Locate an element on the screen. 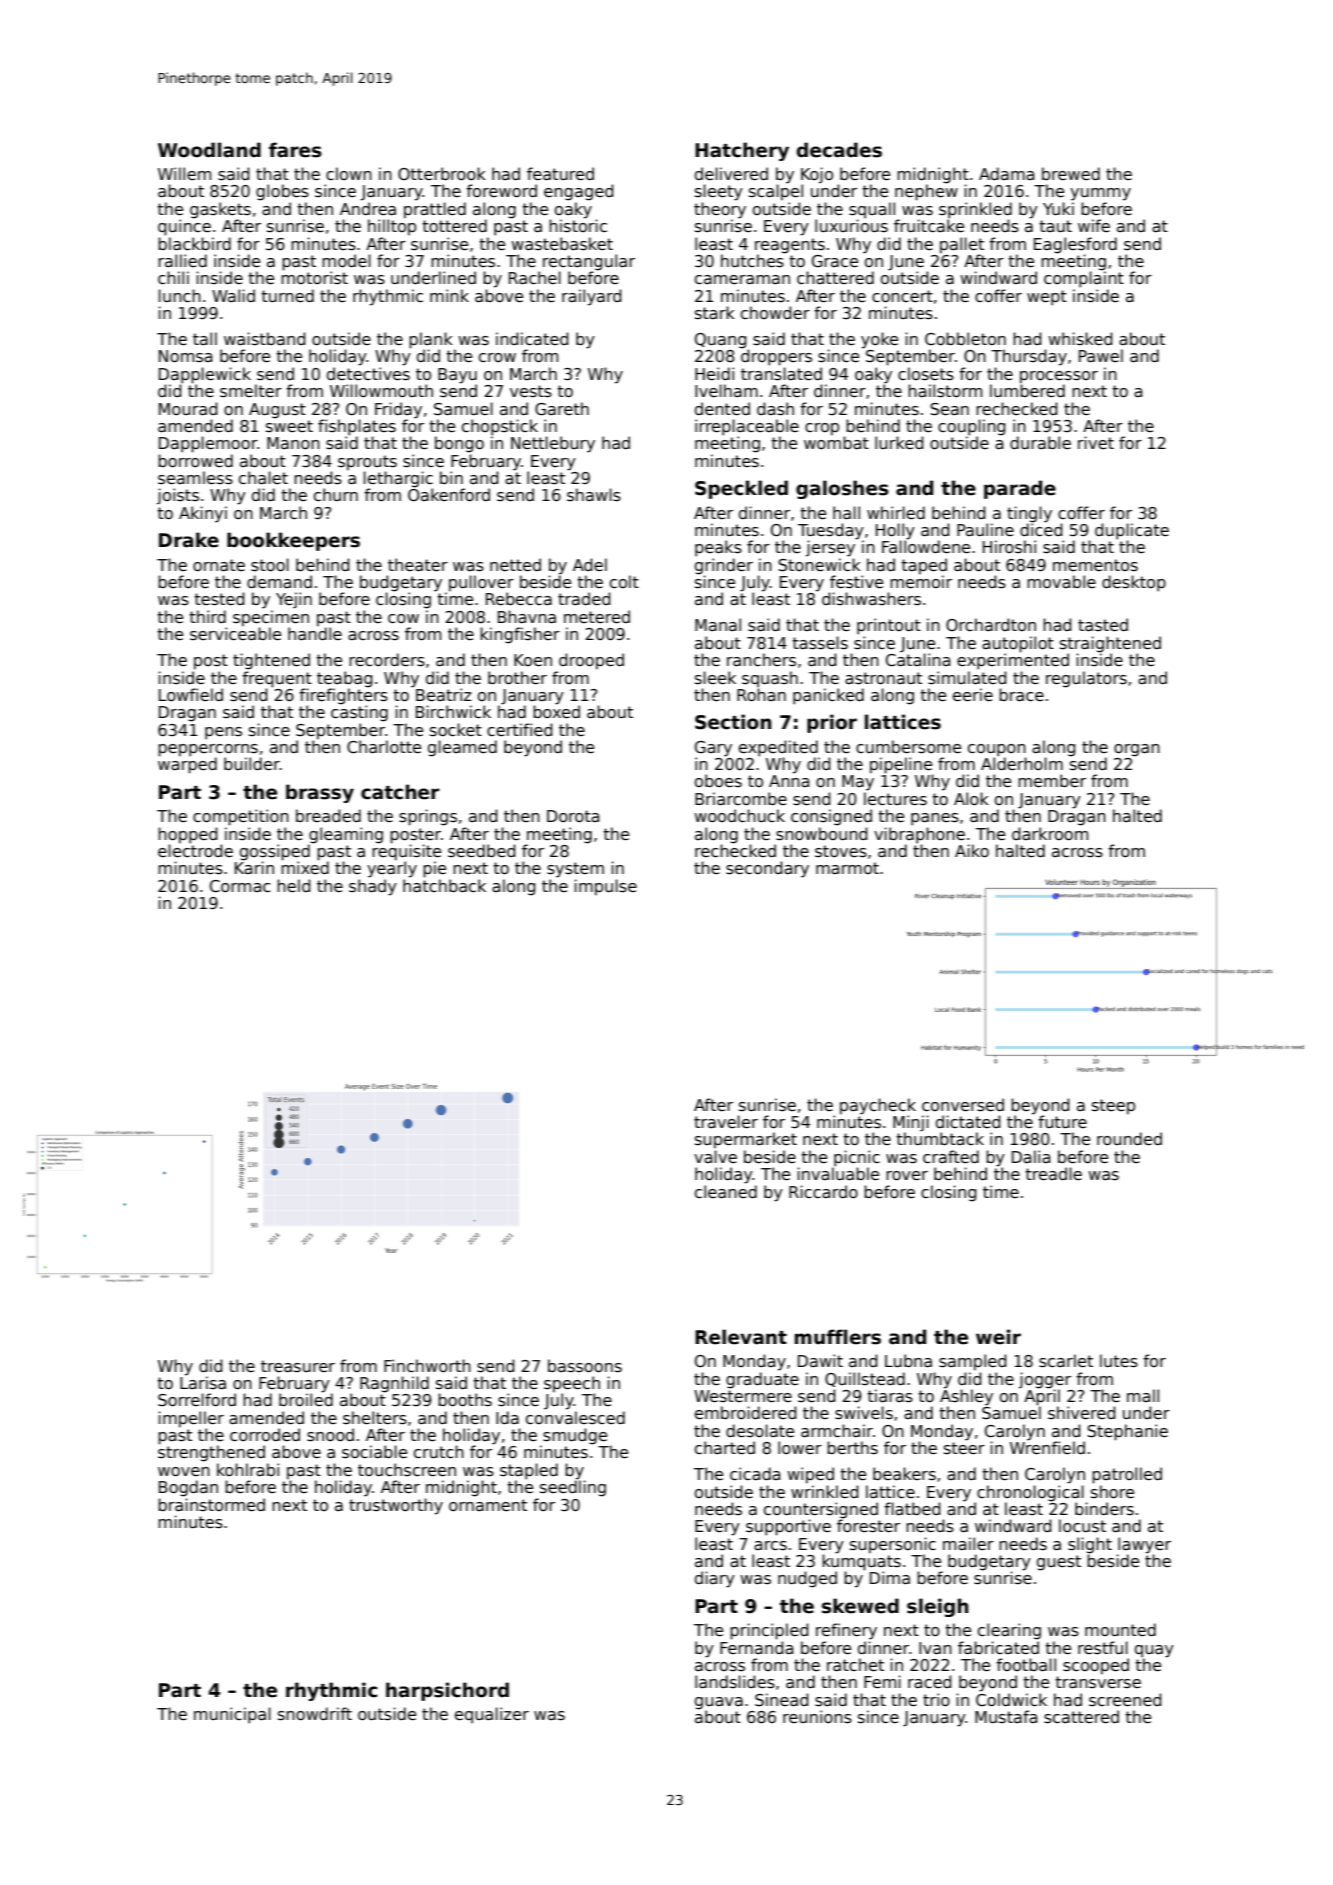  Alderholm is located at coordinates (1022, 763).
